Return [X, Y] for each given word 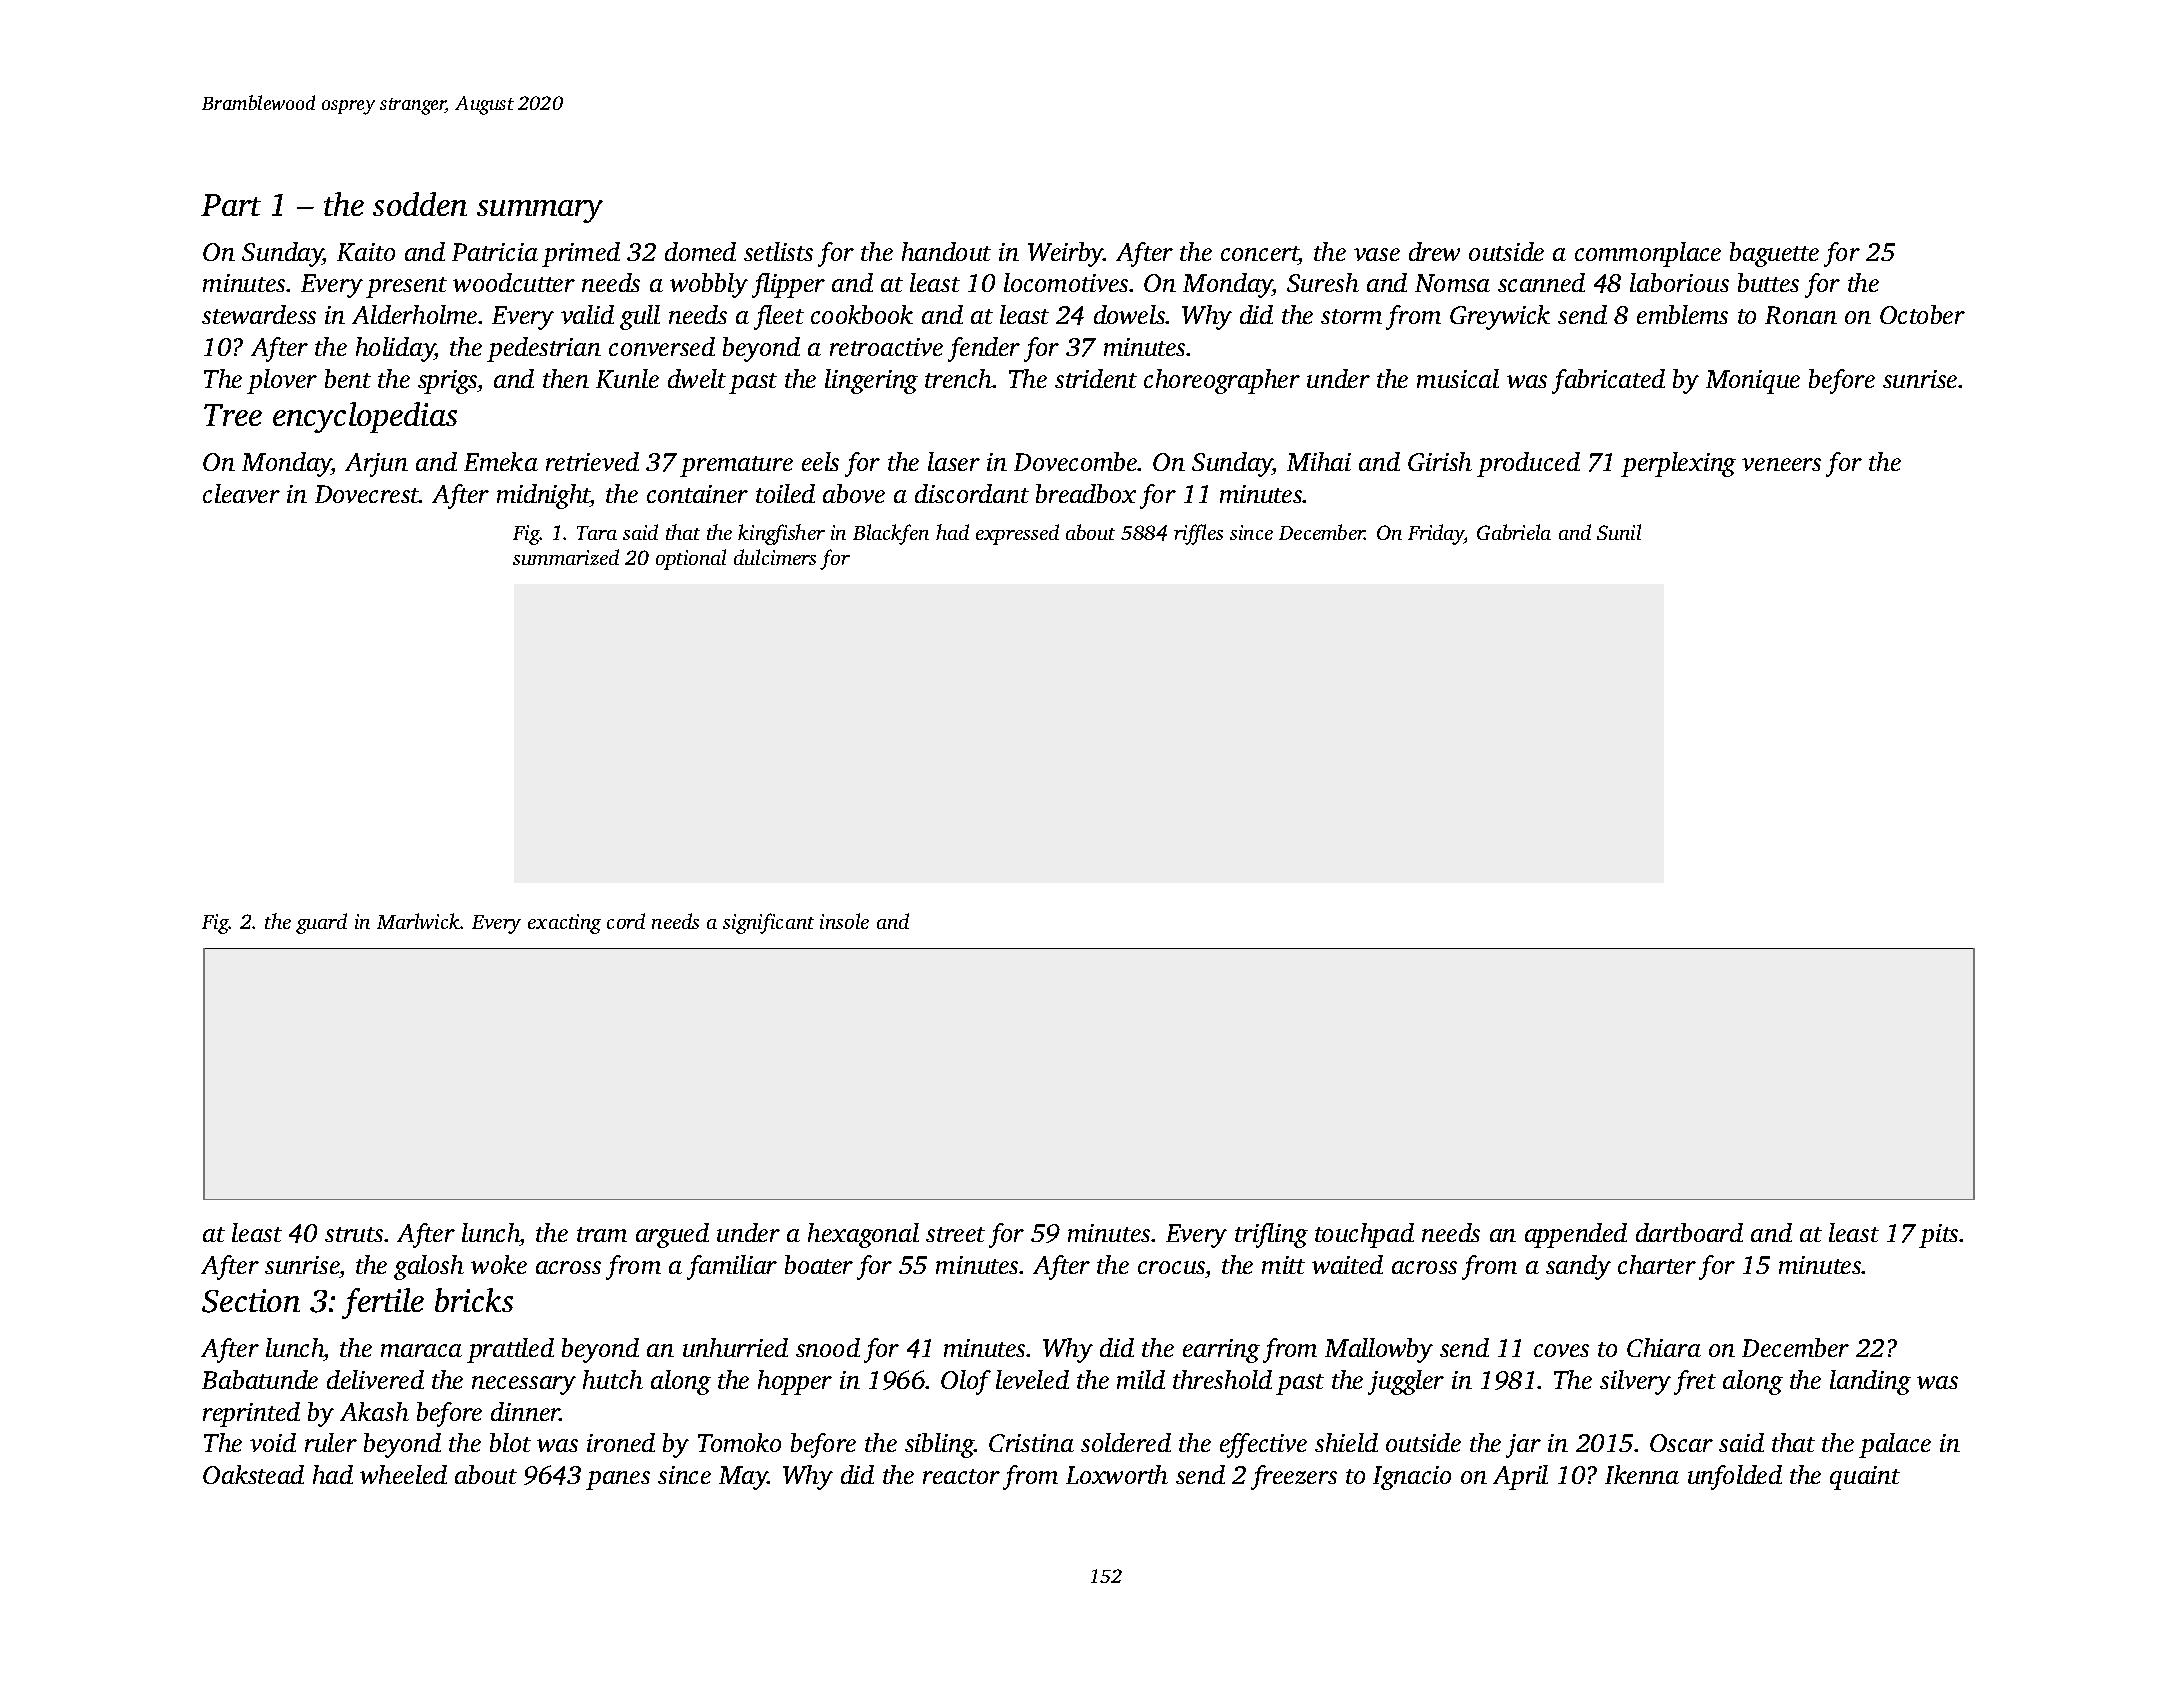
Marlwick [418, 921]
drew [1434, 251]
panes [618, 1480]
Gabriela [1514, 532]
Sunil [1619, 532]
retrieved [592, 461]
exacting [564, 924]
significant [768, 923]
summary [540, 211]
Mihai [1319, 461]
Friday [1436, 534]
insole [844, 921]
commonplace [1648, 254]
